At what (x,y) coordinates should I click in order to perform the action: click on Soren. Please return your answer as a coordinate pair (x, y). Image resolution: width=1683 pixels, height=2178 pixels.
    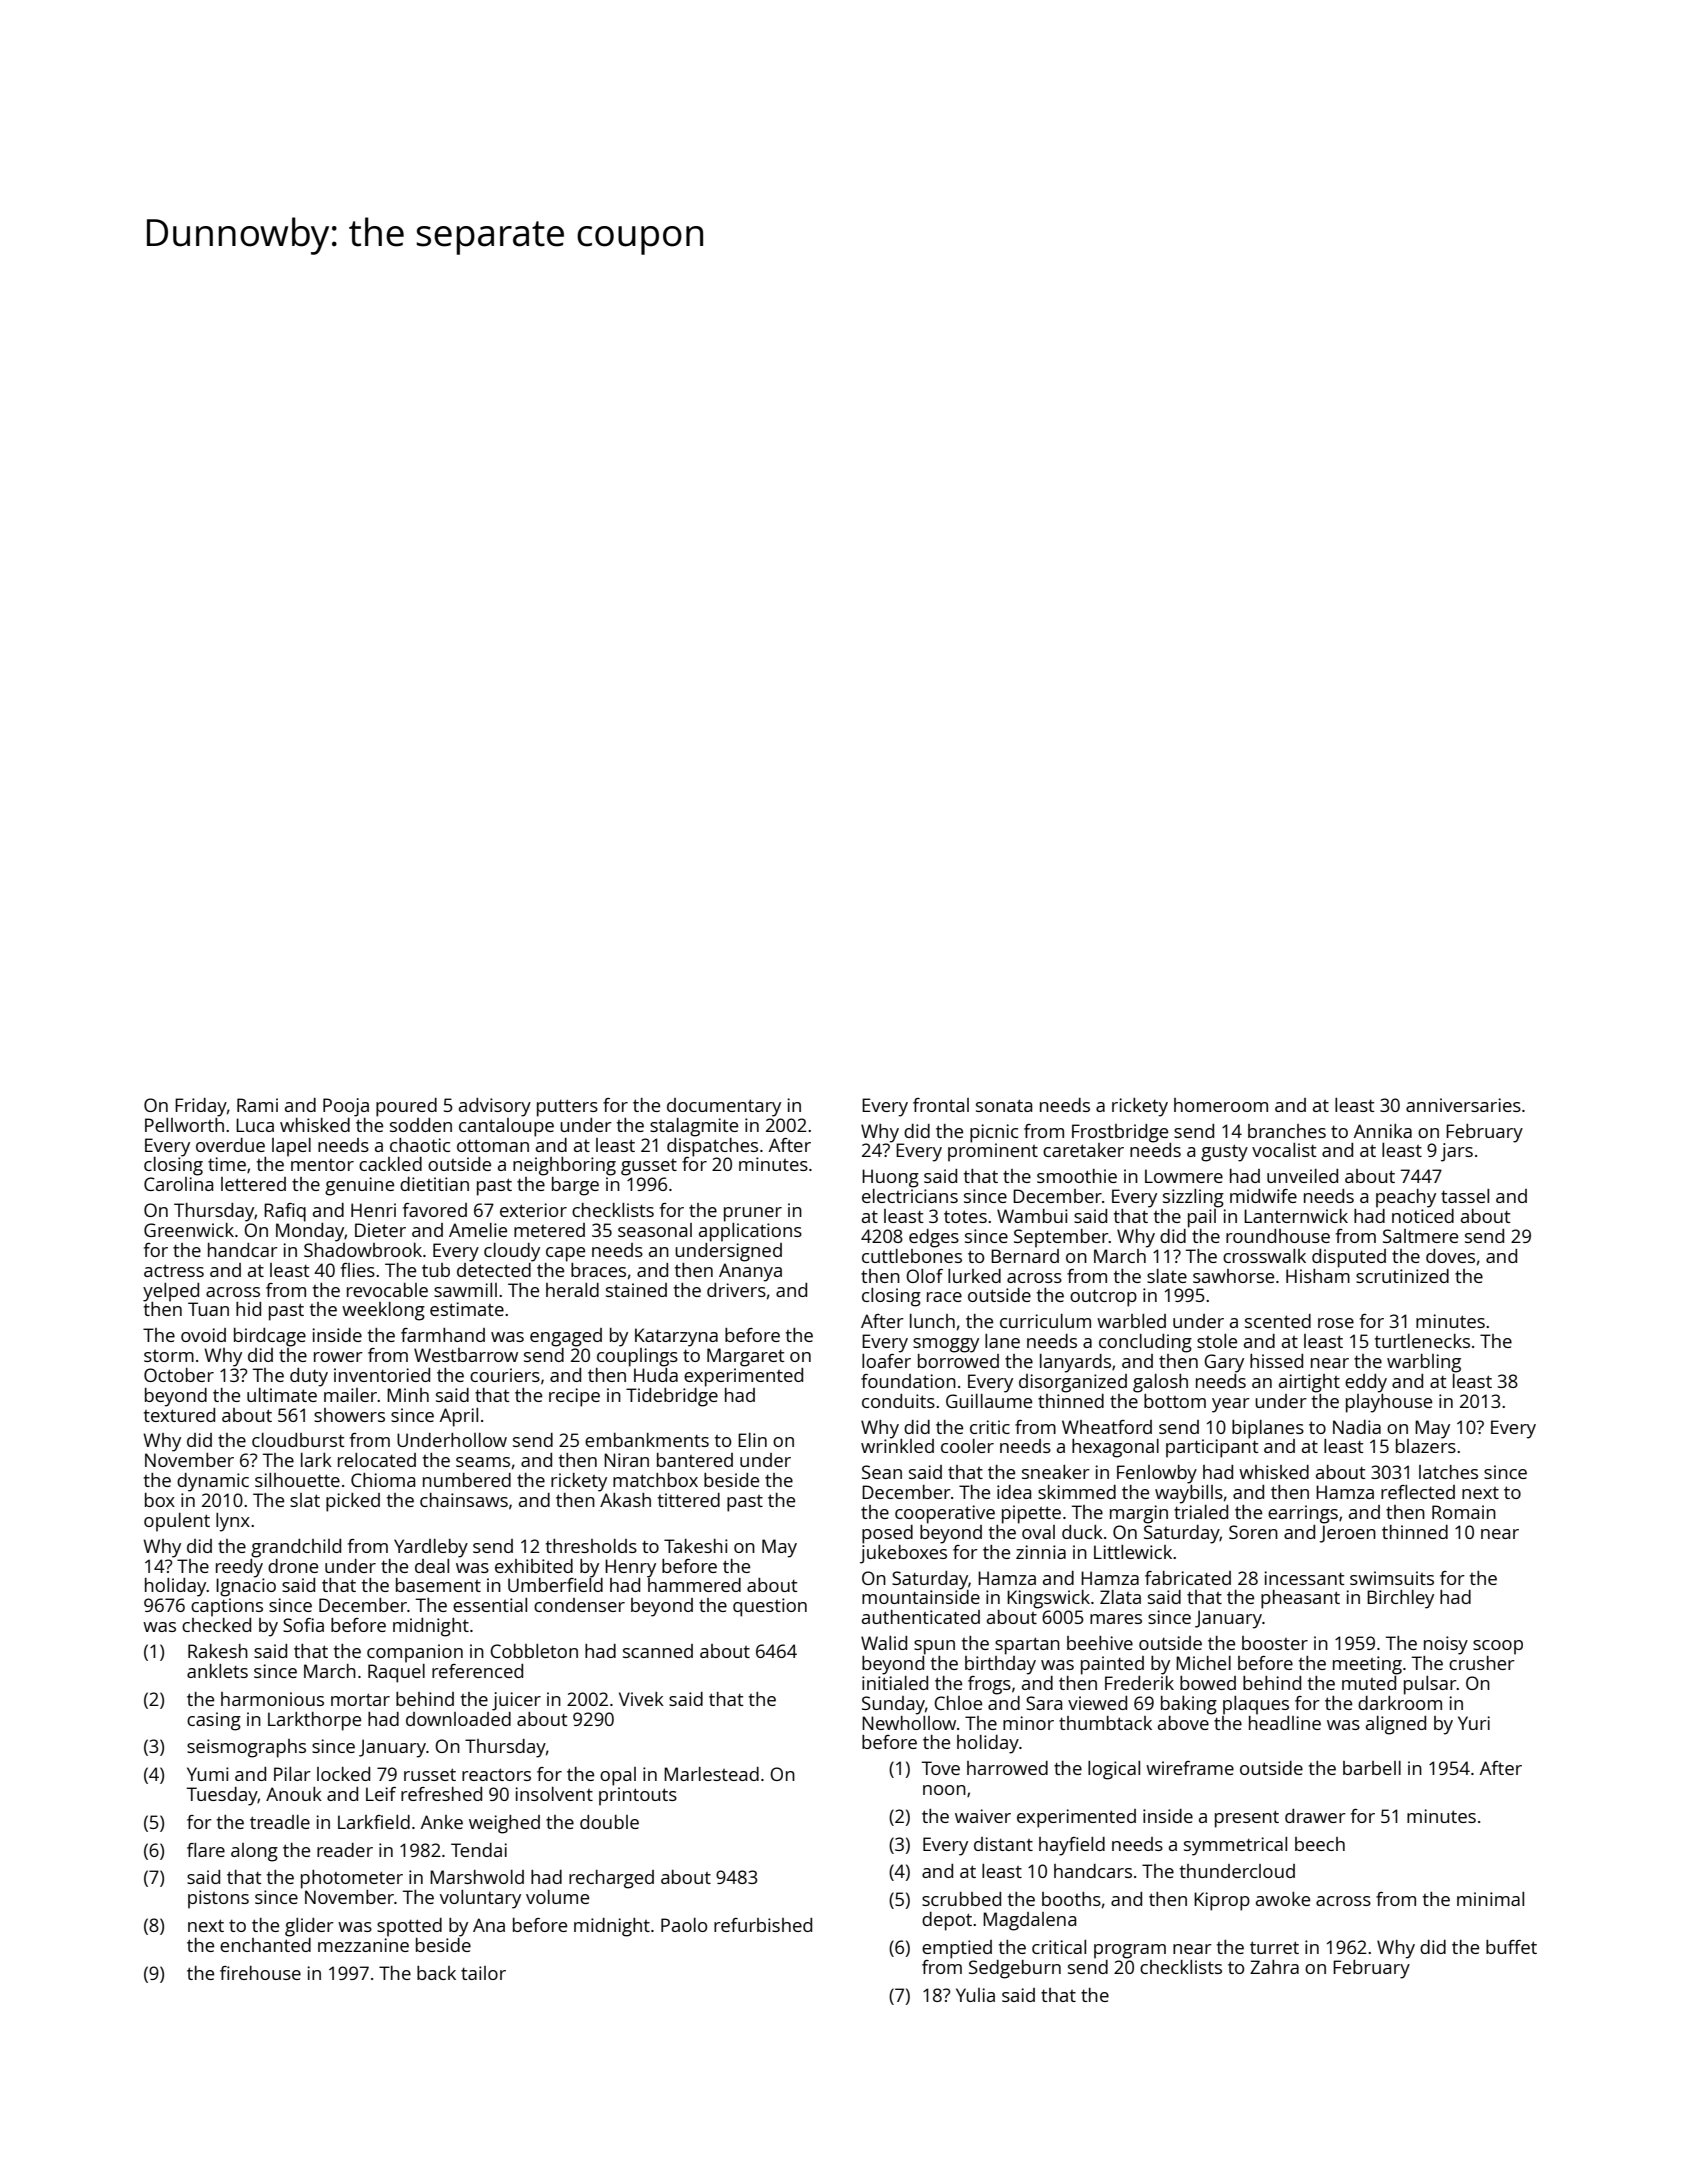
    Looking at the image, I should click on (1253, 1532).
